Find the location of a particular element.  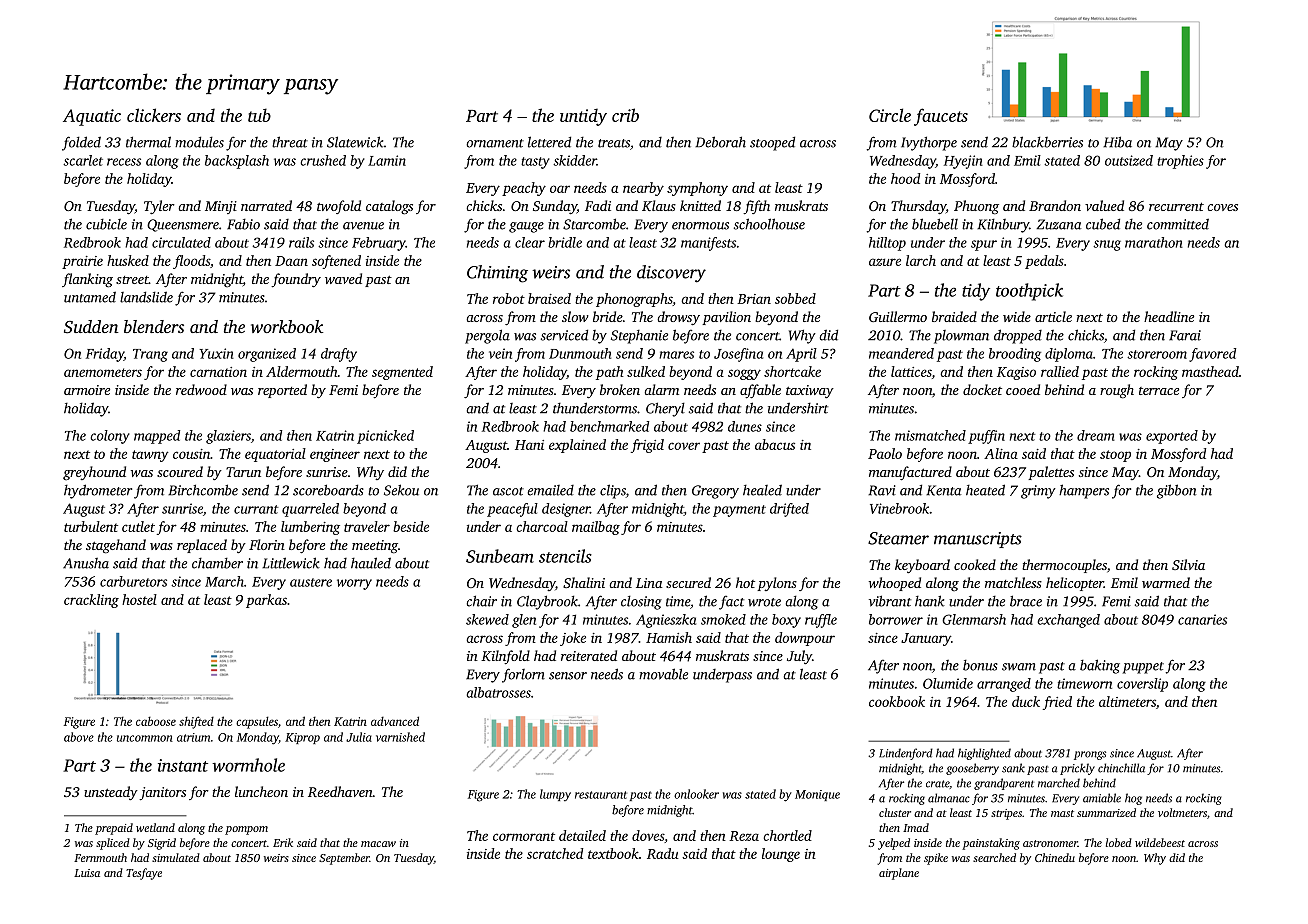

mapped is located at coordinates (157, 437).
